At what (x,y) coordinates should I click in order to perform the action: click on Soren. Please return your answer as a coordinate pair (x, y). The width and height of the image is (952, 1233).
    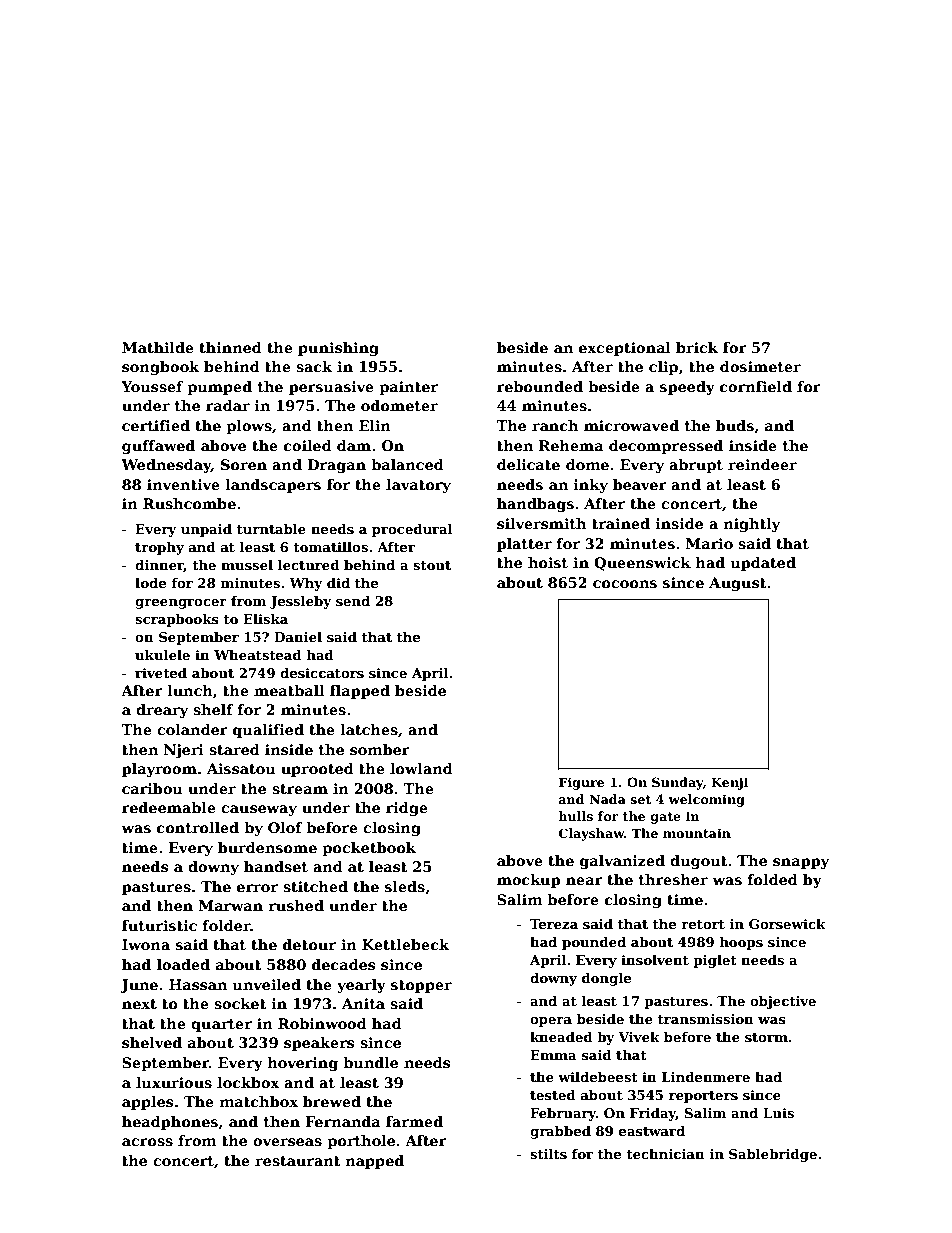
    Looking at the image, I should click on (244, 464).
